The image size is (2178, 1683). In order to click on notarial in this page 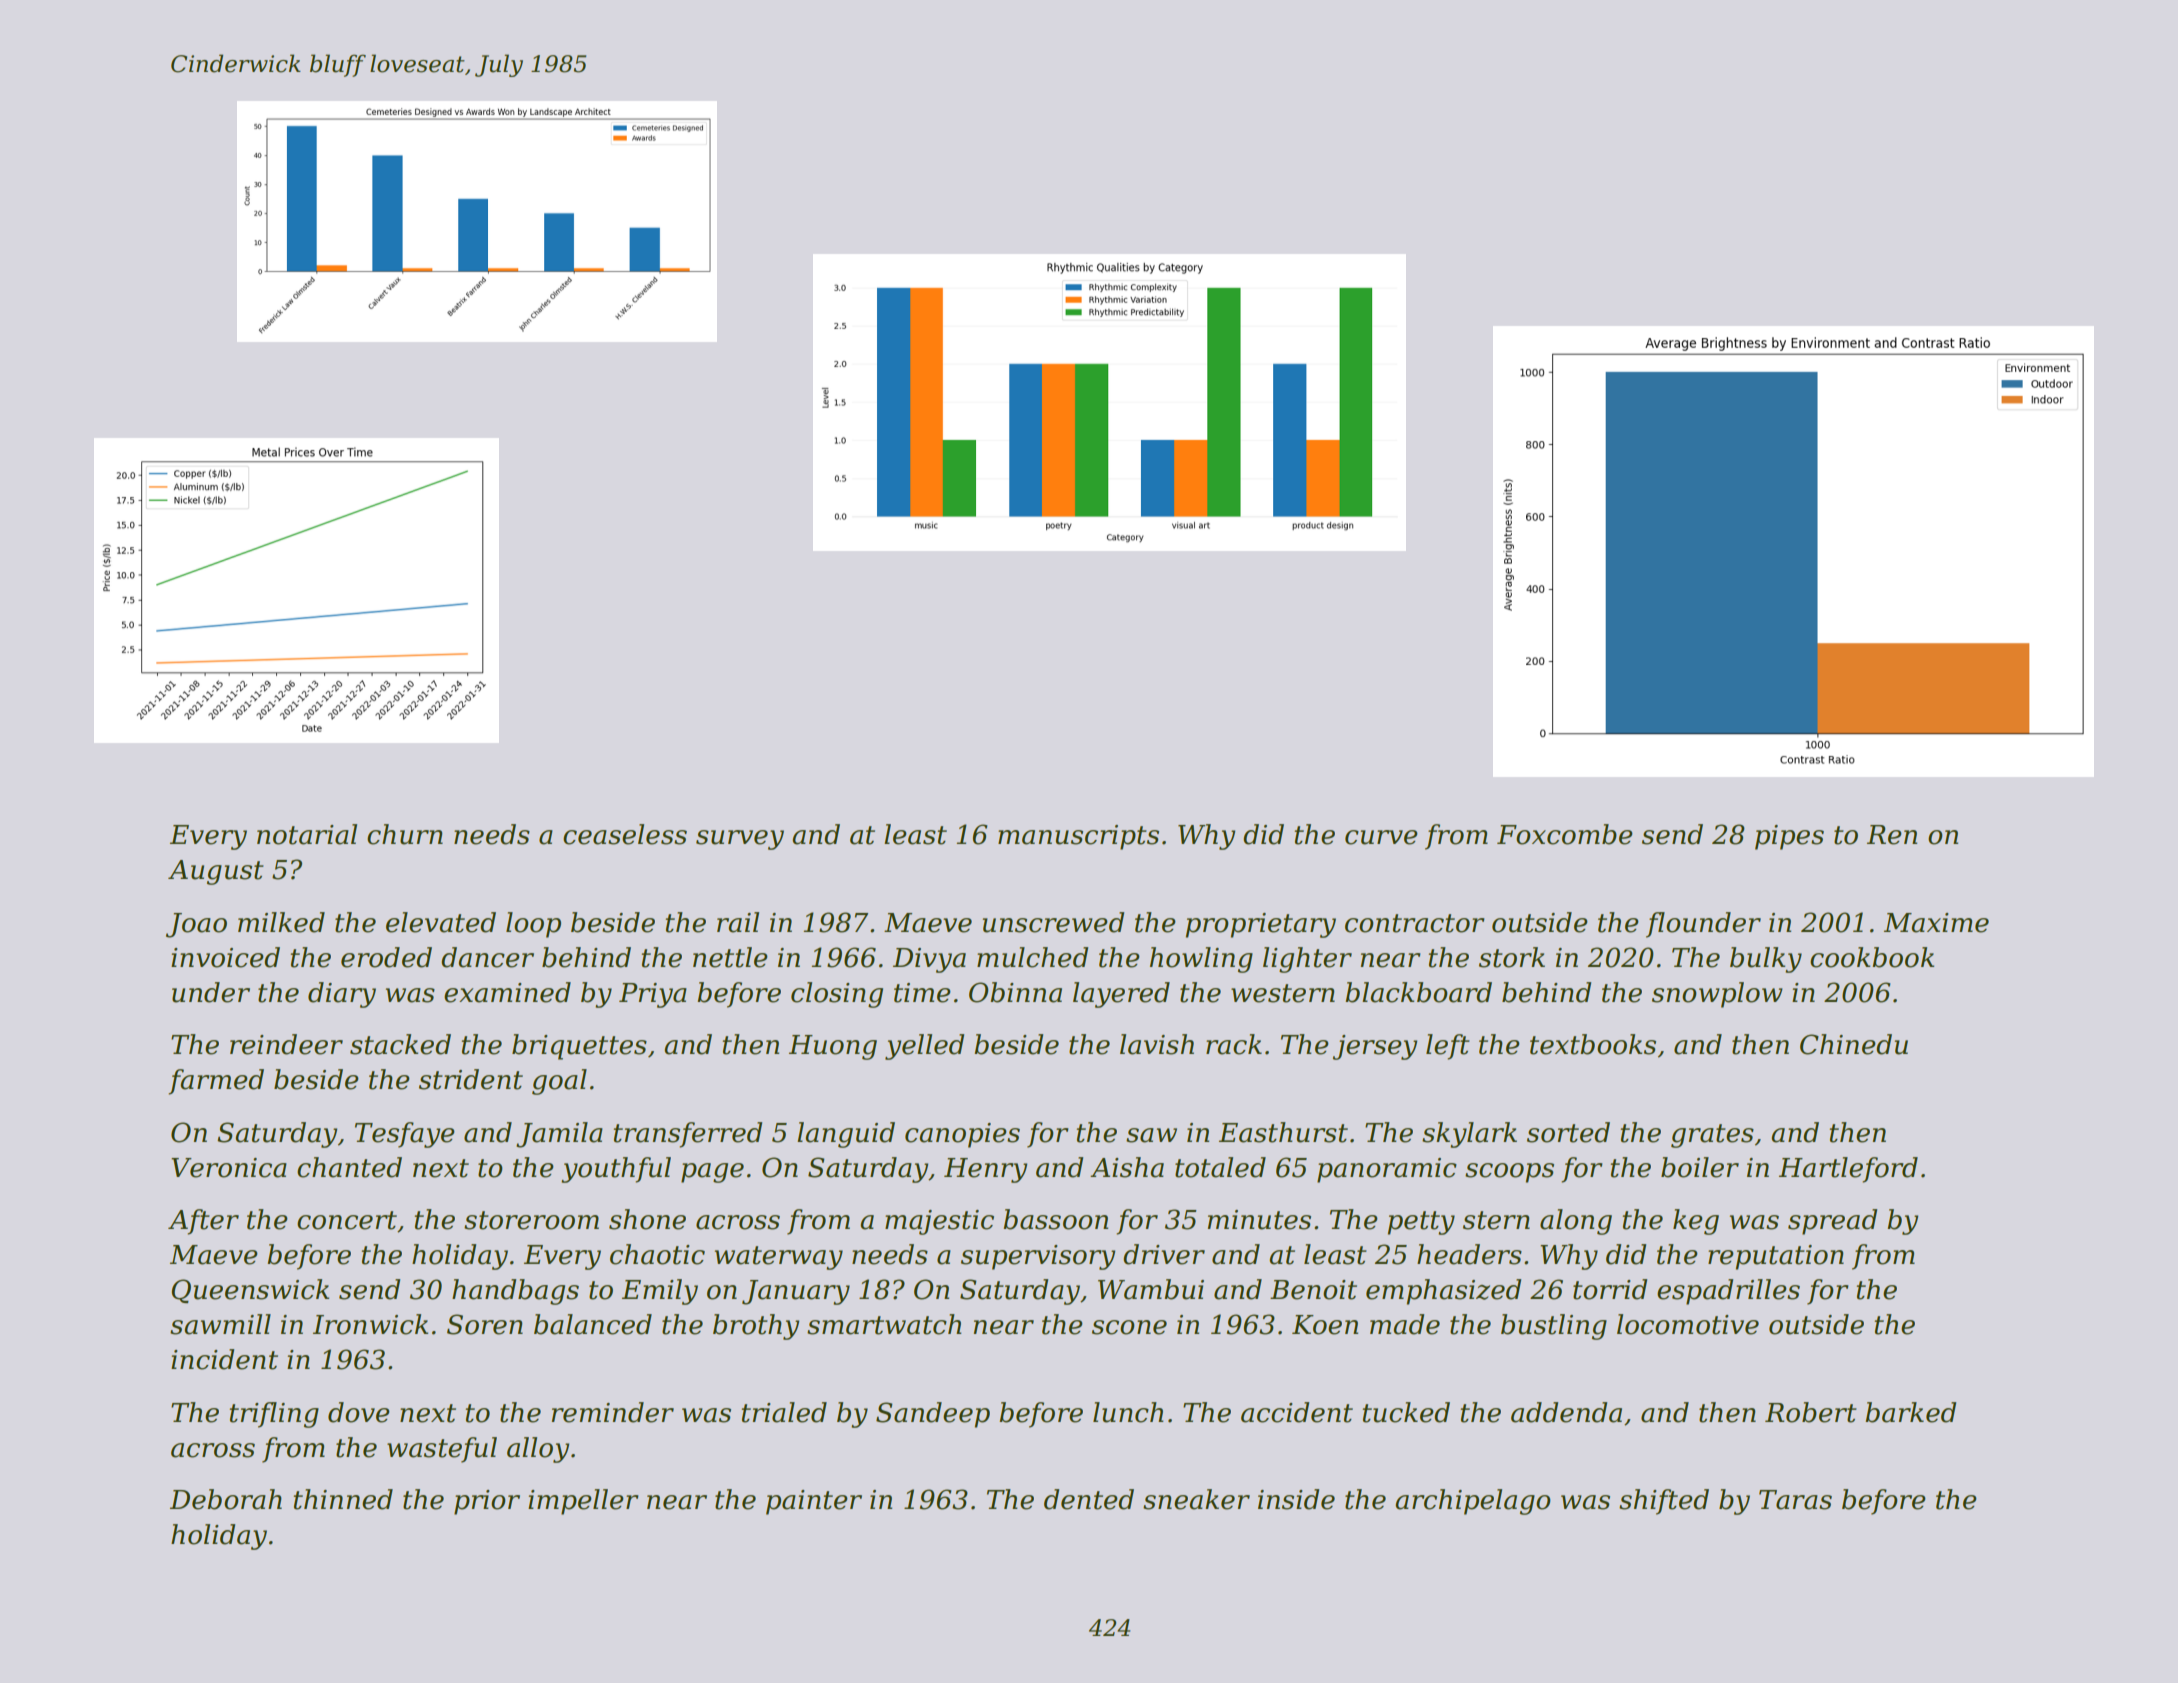, I will do `click(307, 834)`.
